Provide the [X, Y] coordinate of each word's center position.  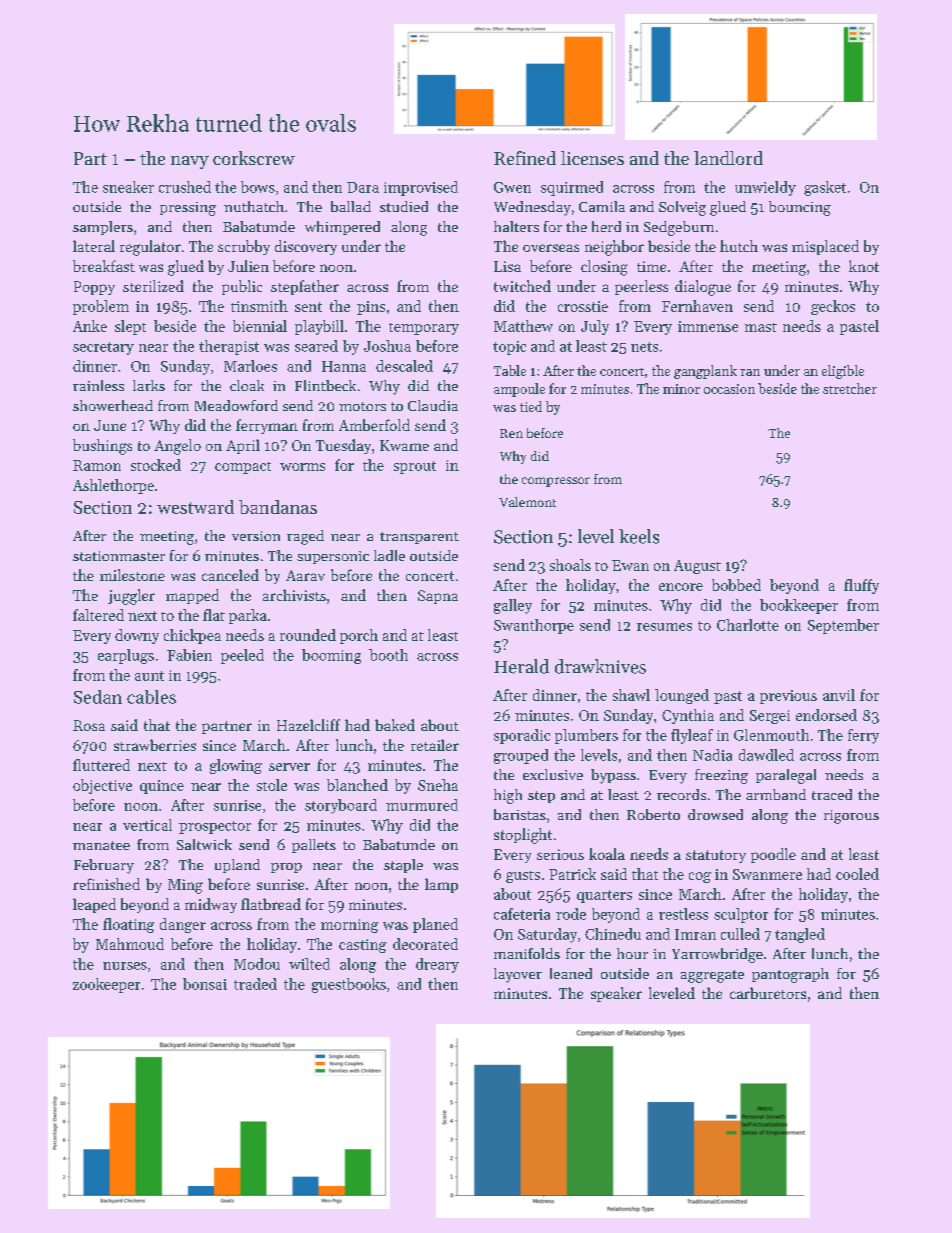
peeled [242, 656]
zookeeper [106, 985]
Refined [525, 158]
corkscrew [254, 158]
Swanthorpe [534, 626]
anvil [839, 695]
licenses [592, 158]
